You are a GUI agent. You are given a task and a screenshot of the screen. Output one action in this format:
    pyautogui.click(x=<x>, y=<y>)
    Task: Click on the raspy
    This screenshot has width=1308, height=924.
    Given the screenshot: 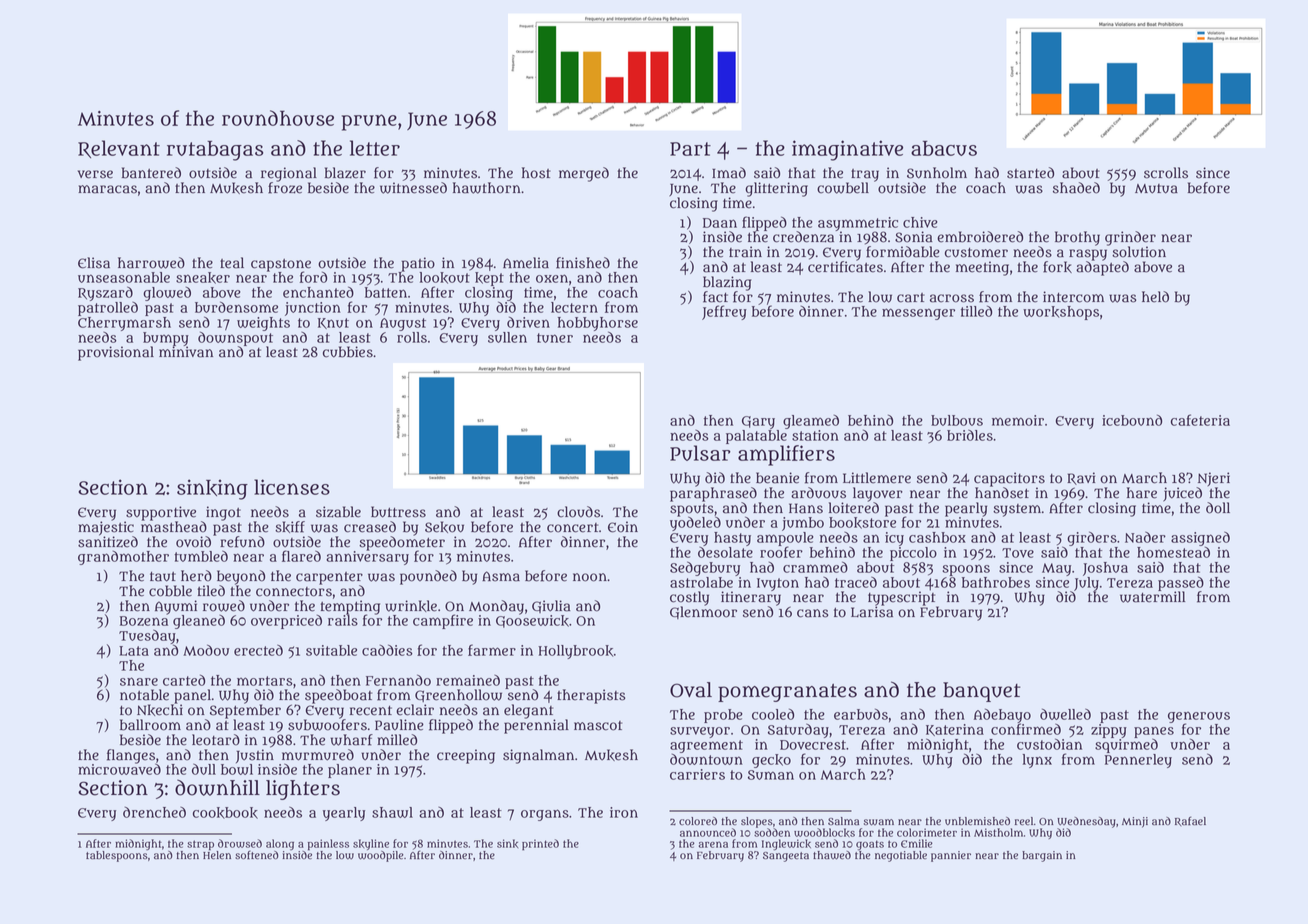 What is the action you would take?
    pyautogui.click(x=1088, y=255)
